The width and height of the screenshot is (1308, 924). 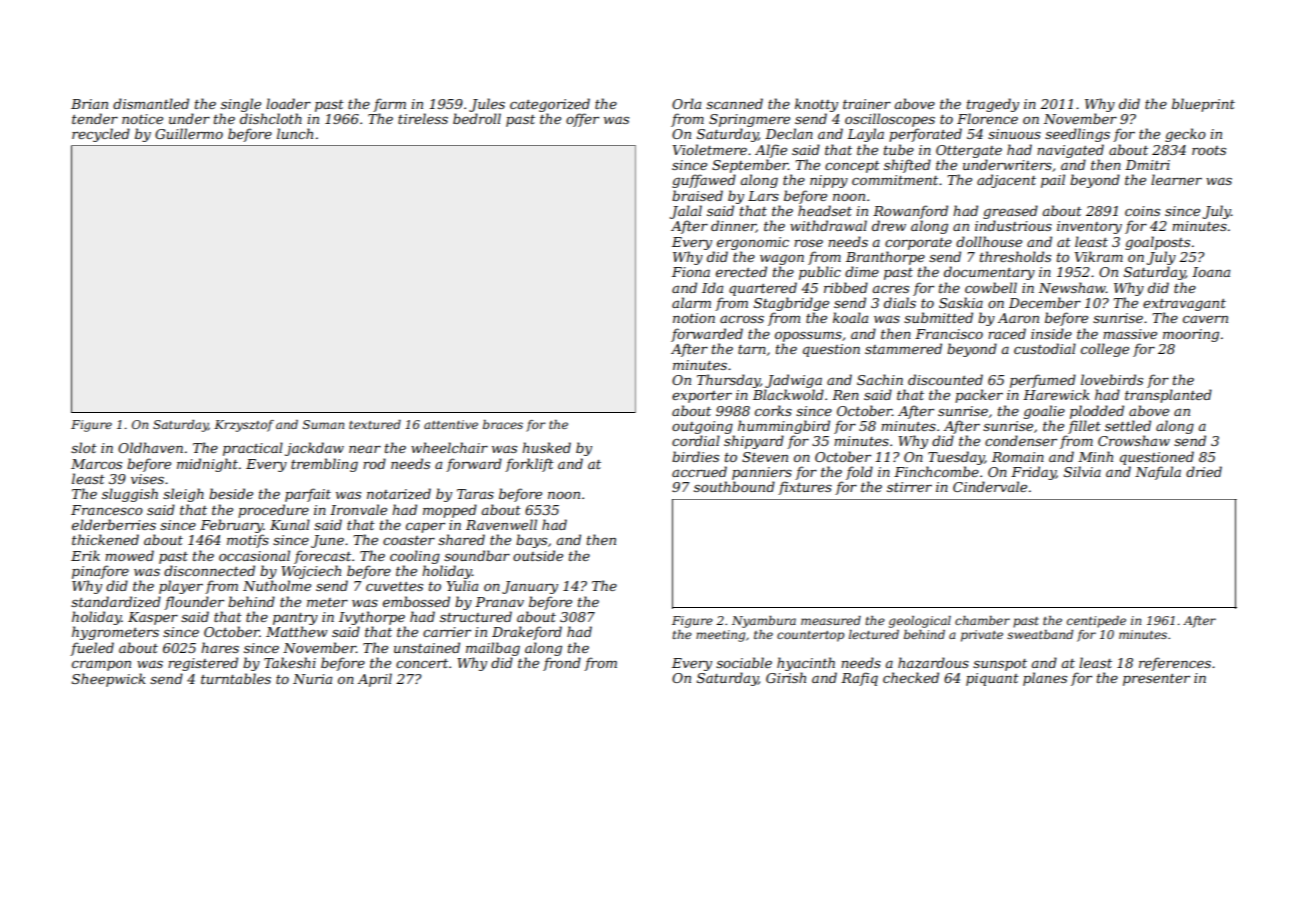 What do you see at coordinates (1203, 105) in the screenshot?
I see `blueprint` at bounding box center [1203, 105].
